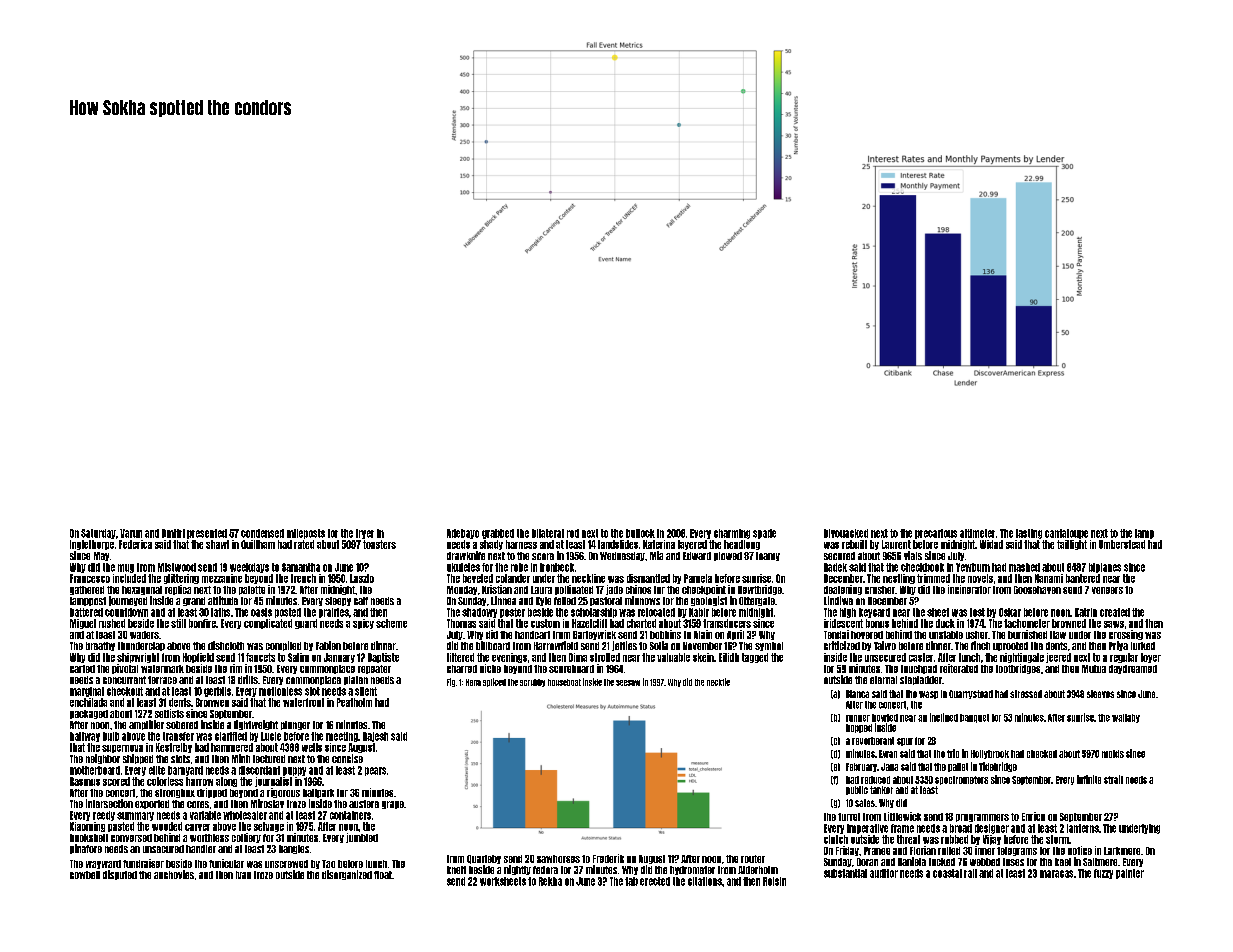 The width and height of the screenshot is (1233, 952). What do you see at coordinates (92, 545) in the screenshot?
I see `Inglethorpe` at bounding box center [92, 545].
